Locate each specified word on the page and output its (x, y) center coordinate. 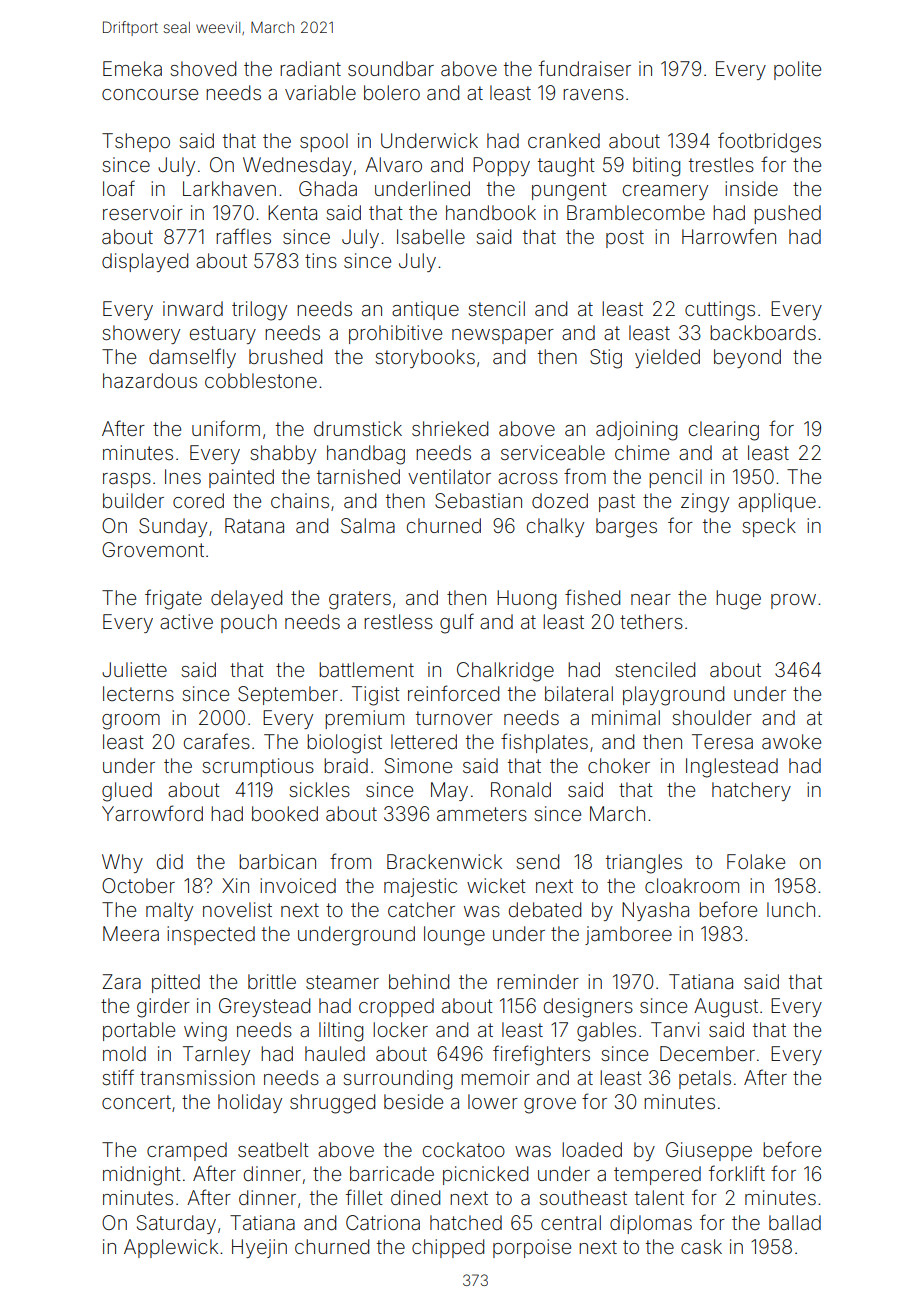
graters (360, 600)
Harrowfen (729, 236)
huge (738, 600)
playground (673, 696)
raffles (243, 236)
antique (425, 310)
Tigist (376, 696)
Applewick (171, 1248)
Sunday (173, 527)
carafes (217, 741)
